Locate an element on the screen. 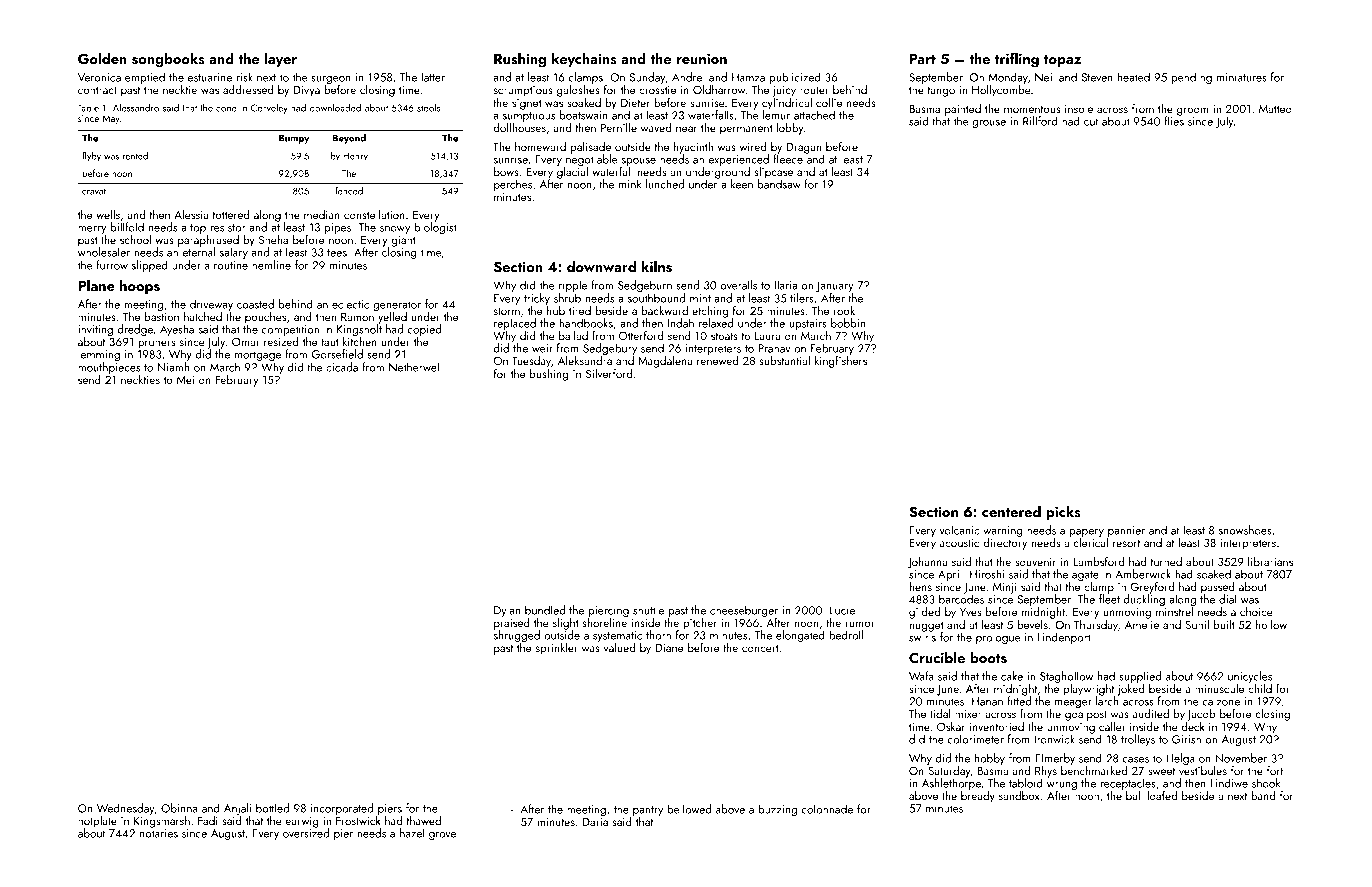  flies is located at coordinates (1174, 121).
